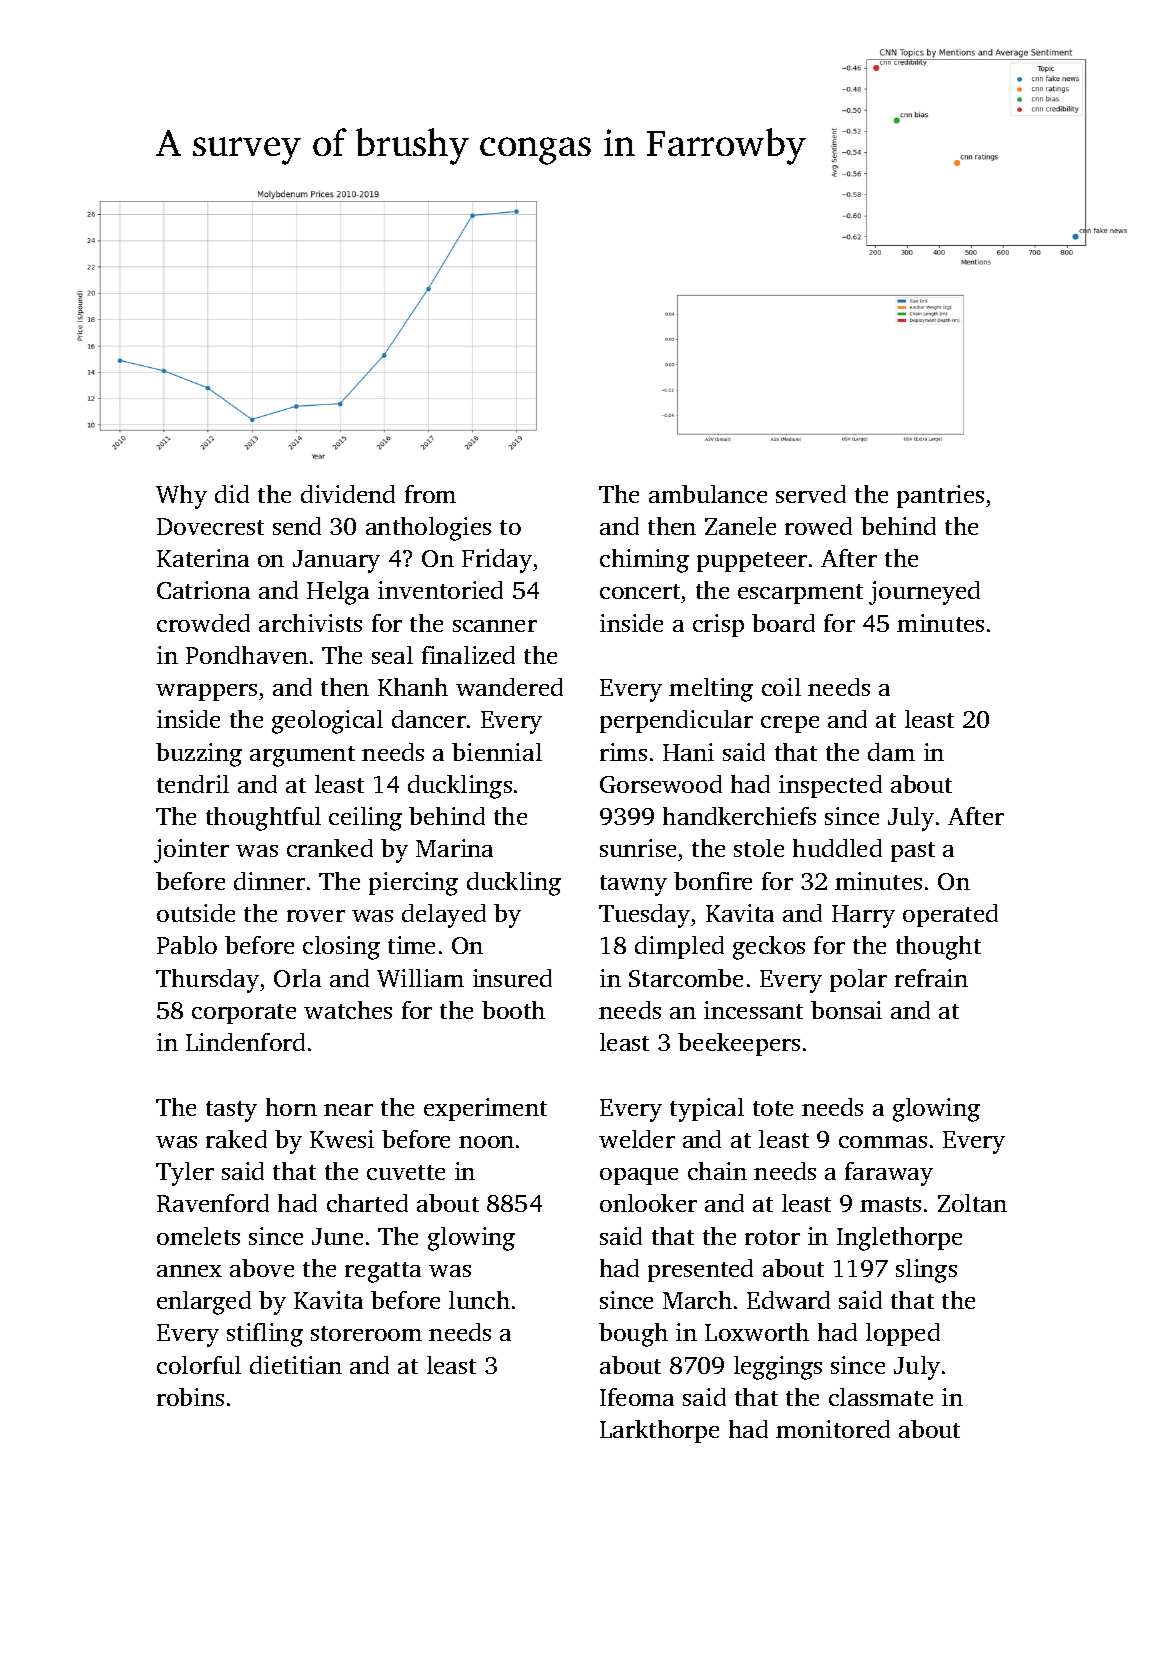 The image size is (1165, 1654). What do you see at coordinates (950, 915) in the screenshot?
I see `operated` at bounding box center [950, 915].
